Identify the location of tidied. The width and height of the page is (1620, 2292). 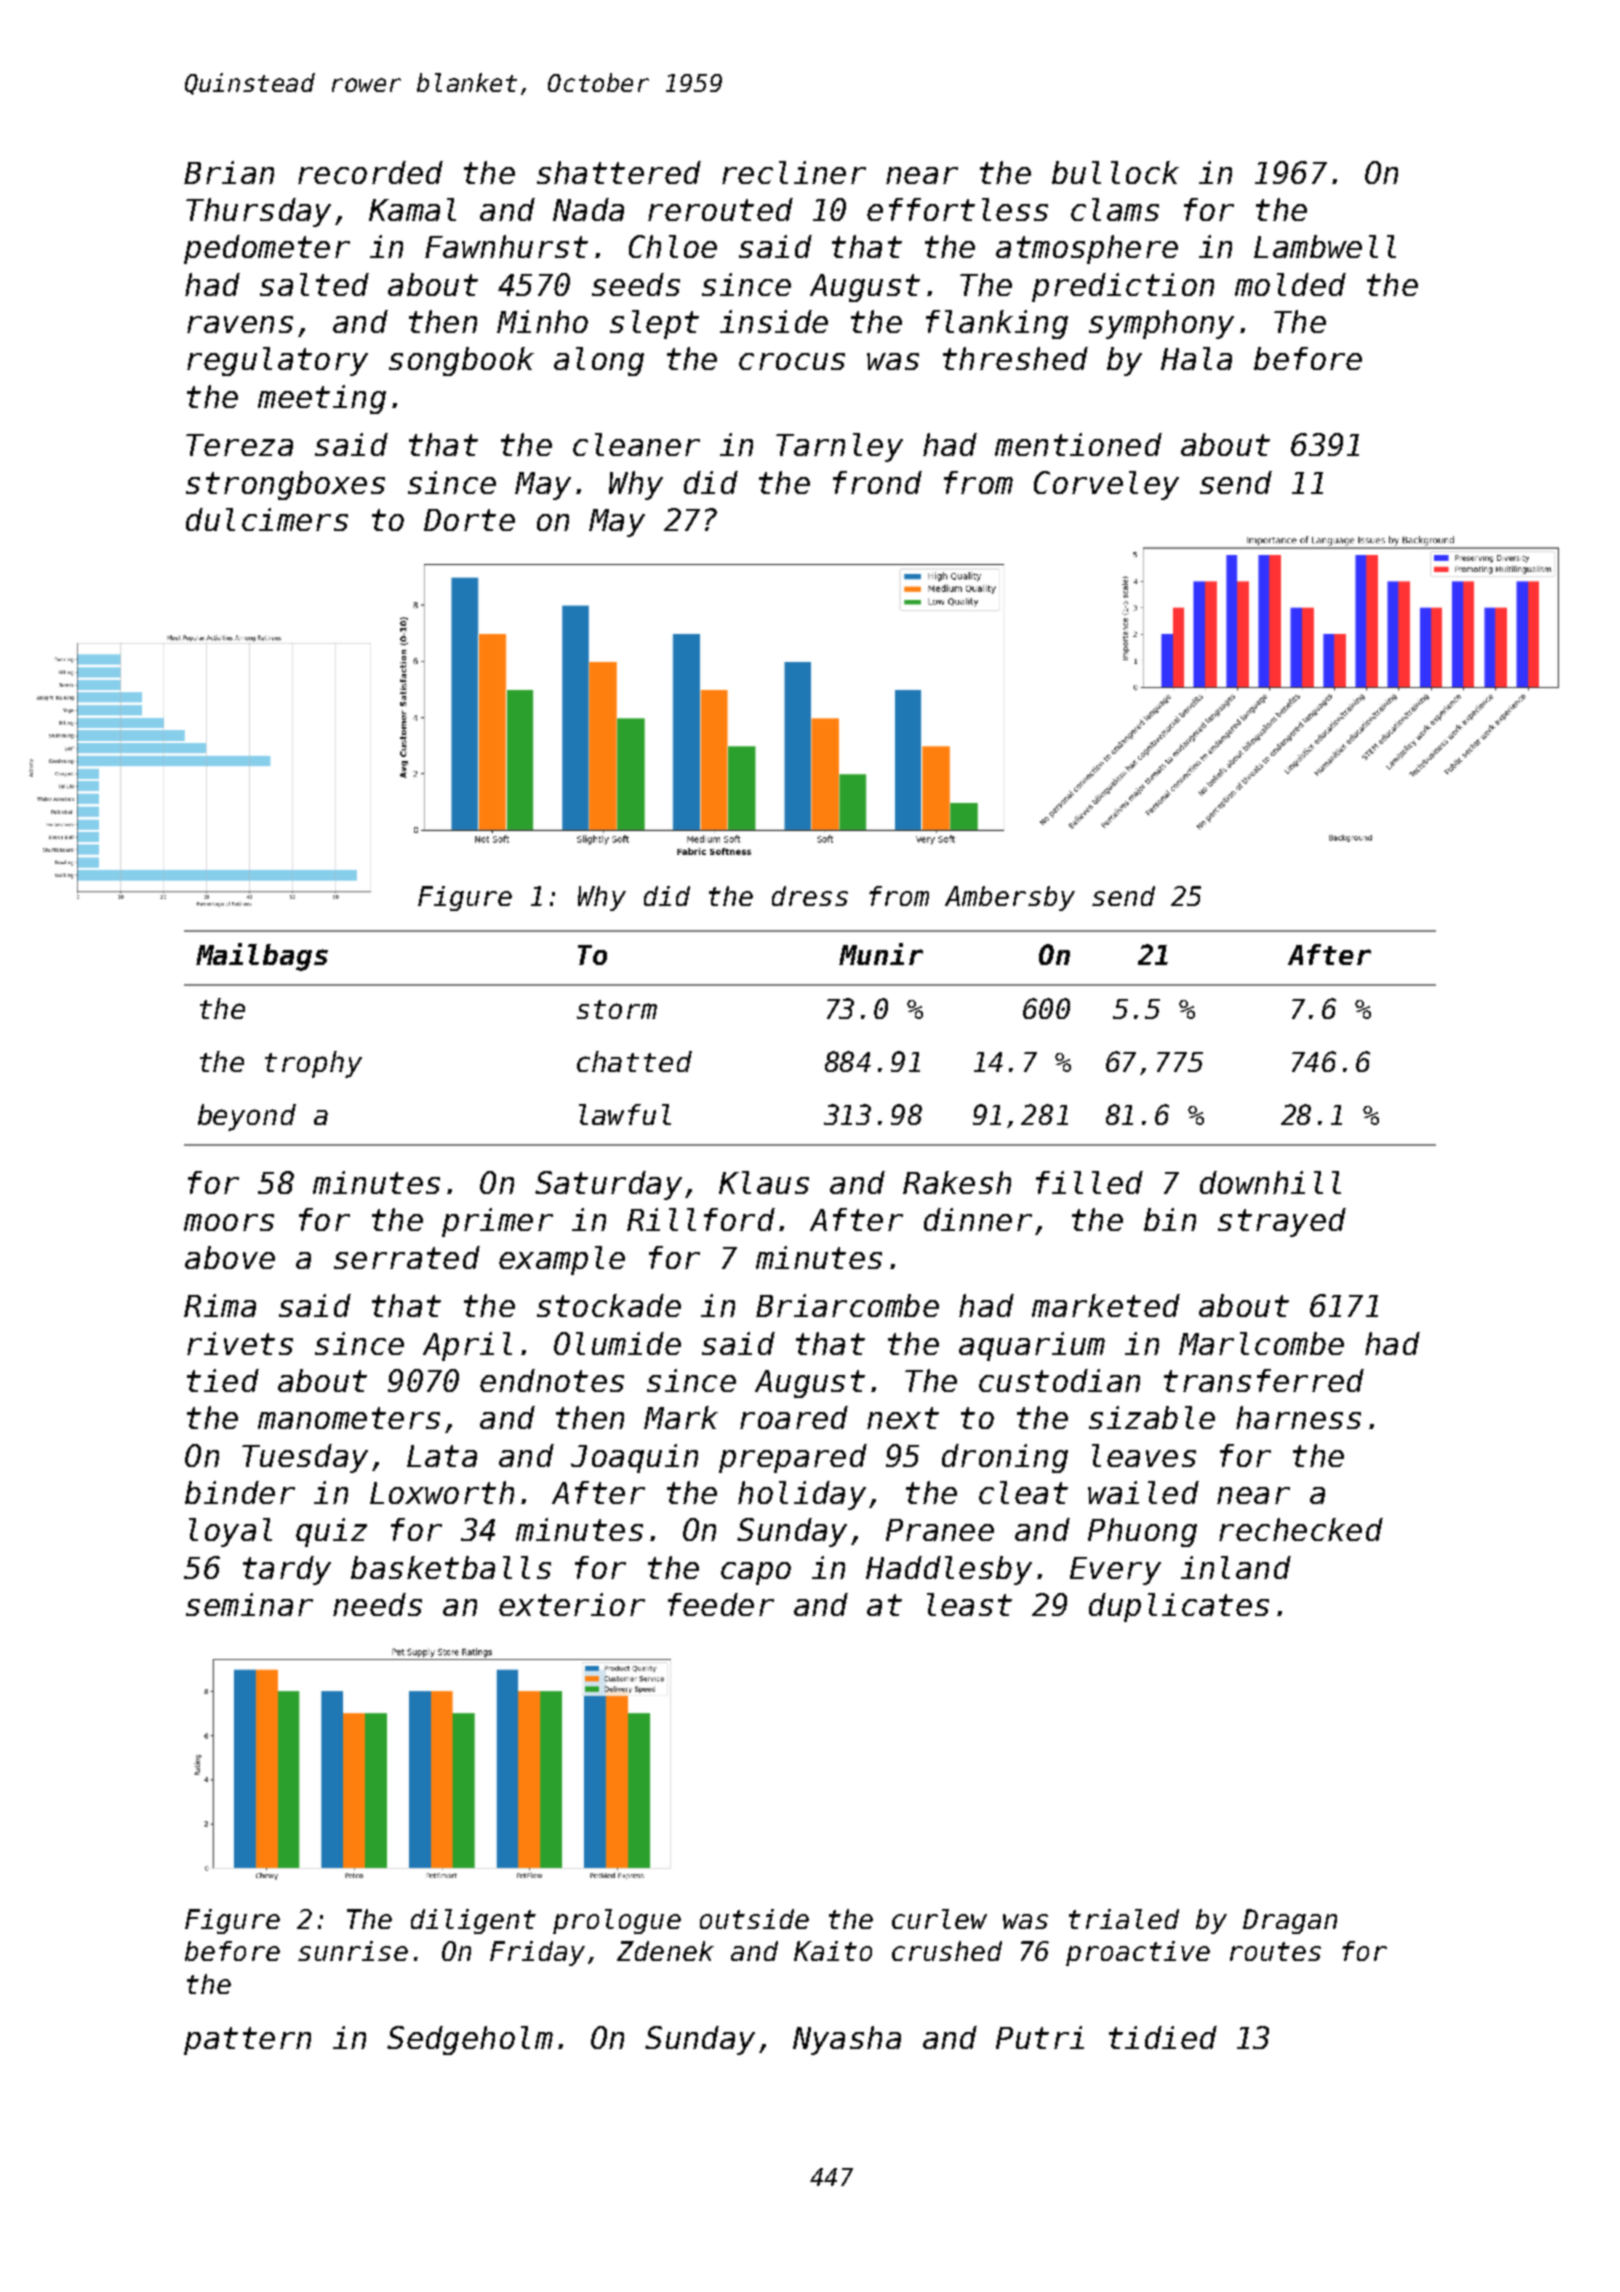
(1163, 2037).
